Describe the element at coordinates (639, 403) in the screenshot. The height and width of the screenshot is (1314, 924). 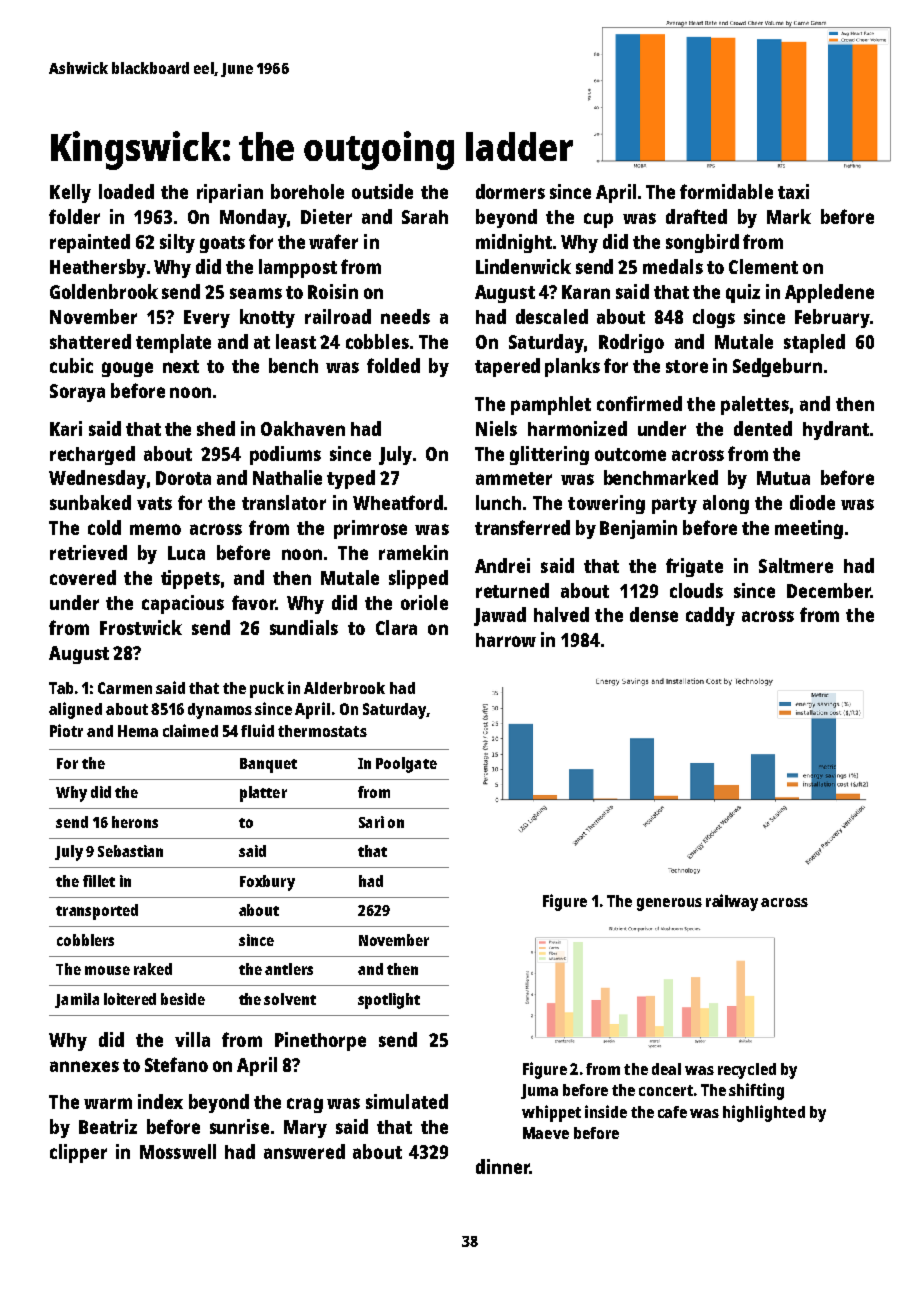
I see `confirmed` at that location.
